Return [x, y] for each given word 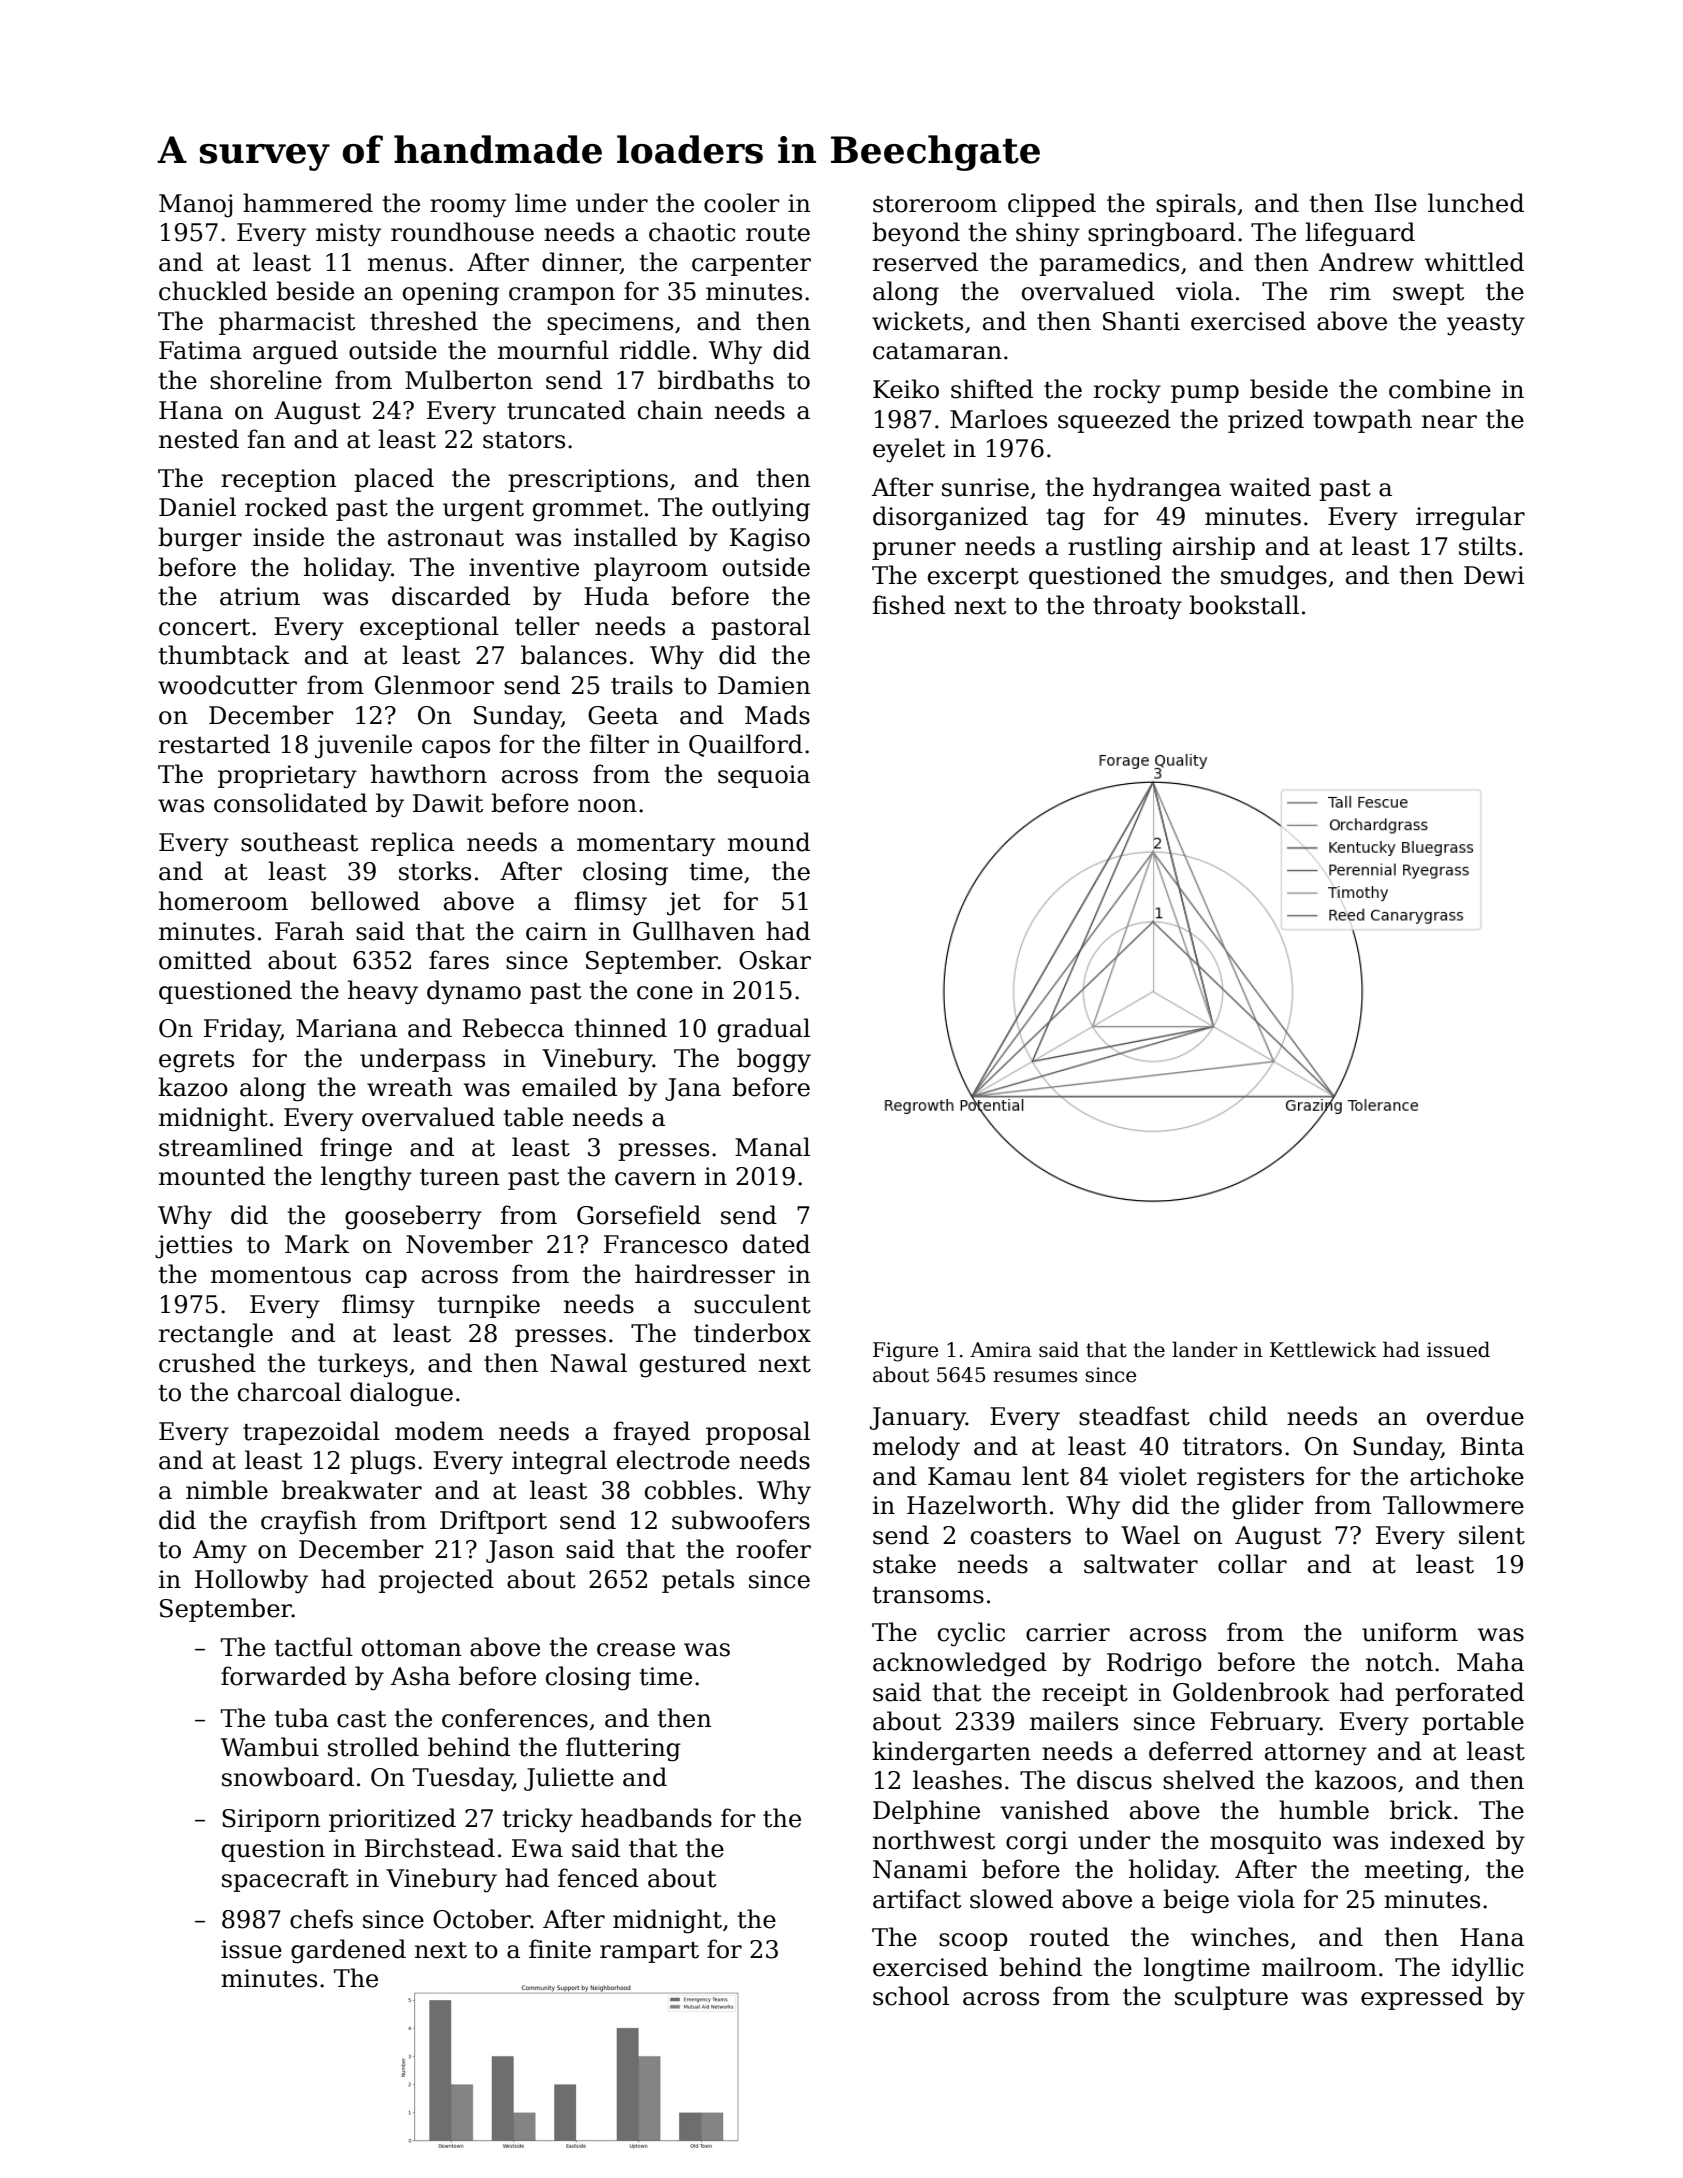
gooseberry [413, 1217]
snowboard [288, 1777]
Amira [1001, 1350]
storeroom [935, 204]
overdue [1475, 1416]
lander [1205, 1349]
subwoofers [741, 1520]
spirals [1196, 205]
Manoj [195, 206]
